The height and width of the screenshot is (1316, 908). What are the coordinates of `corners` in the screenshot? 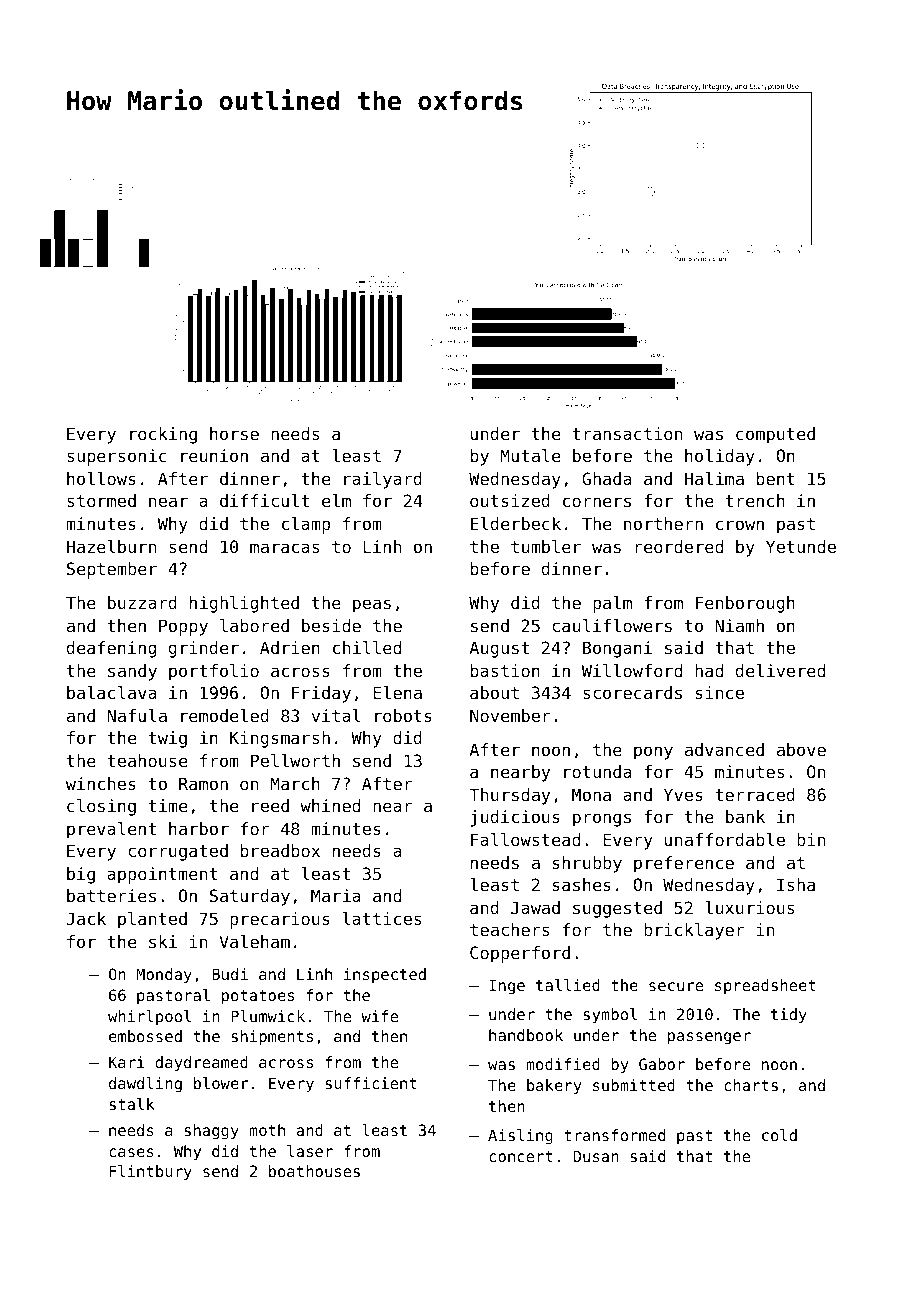 It's located at (597, 502).
